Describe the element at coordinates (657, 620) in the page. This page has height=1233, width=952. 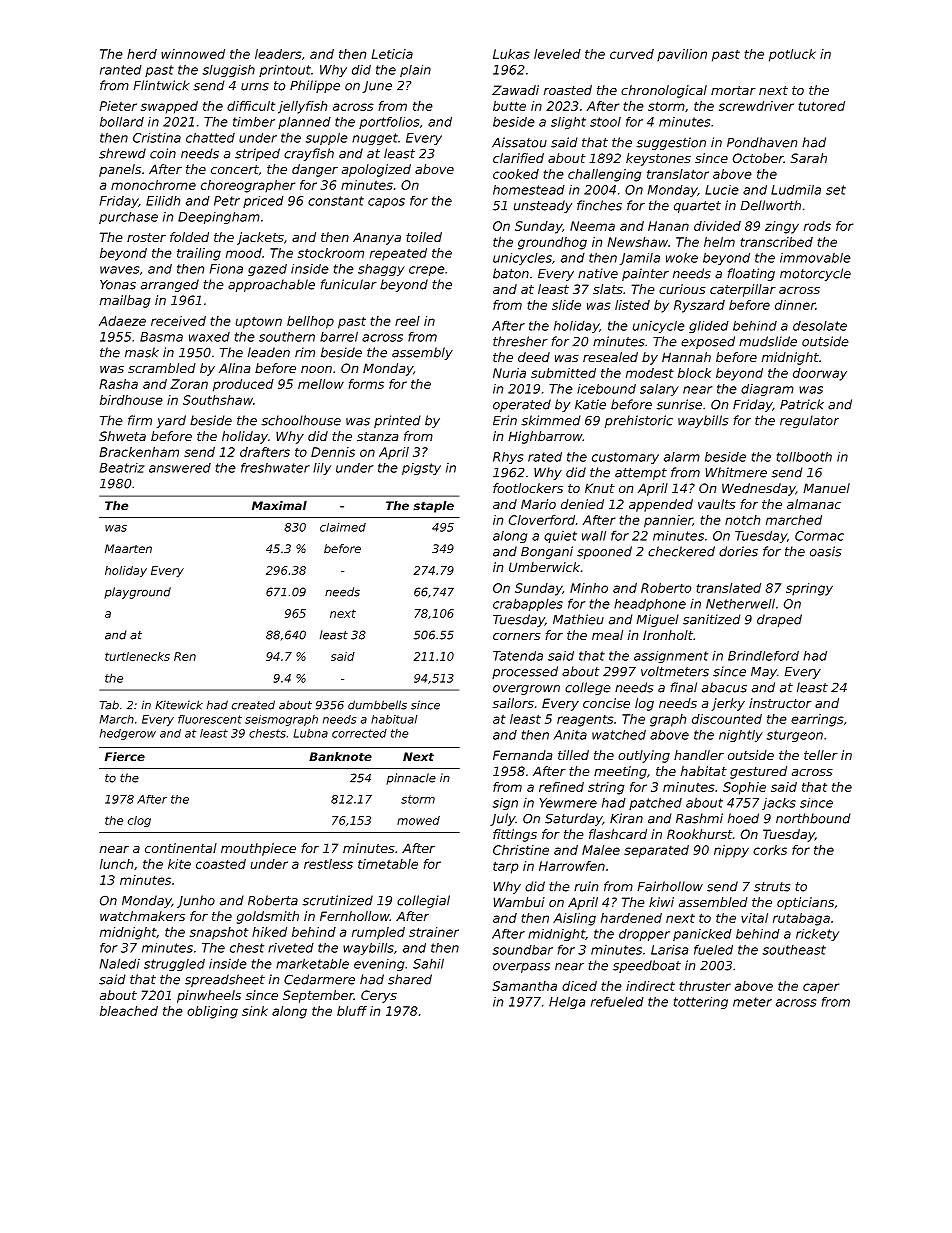
I see `Miguel` at that location.
